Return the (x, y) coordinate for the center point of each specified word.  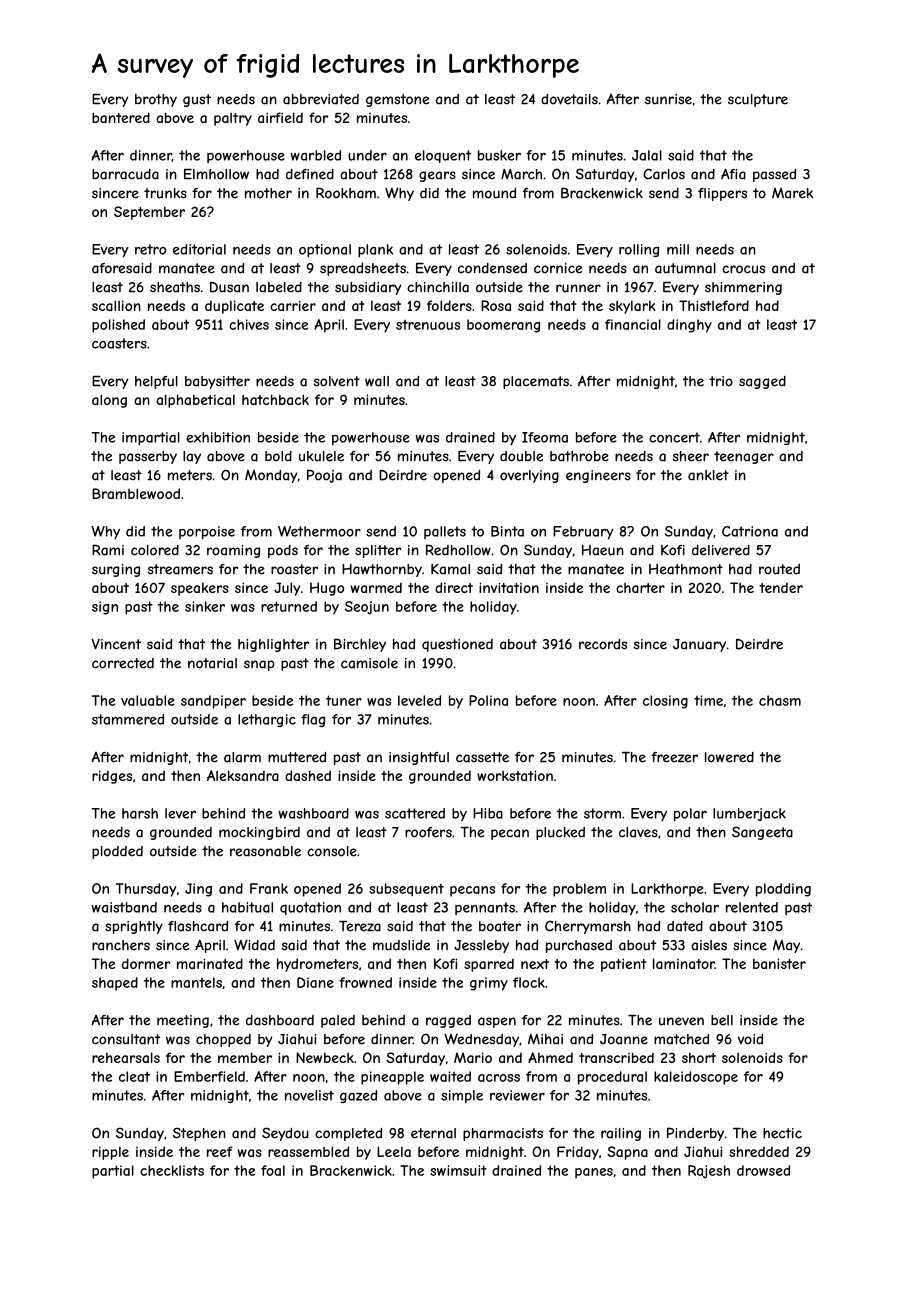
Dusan (229, 287)
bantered (121, 117)
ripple (110, 1153)
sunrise (668, 99)
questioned (457, 645)
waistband (124, 907)
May (786, 946)
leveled (419, 700)
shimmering (743, 288)
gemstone (397, 100)
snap (259, 665)
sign (105, 608)
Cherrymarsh (588, 927)
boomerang (503, 326)
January (699, 645)
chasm (780, 700)
